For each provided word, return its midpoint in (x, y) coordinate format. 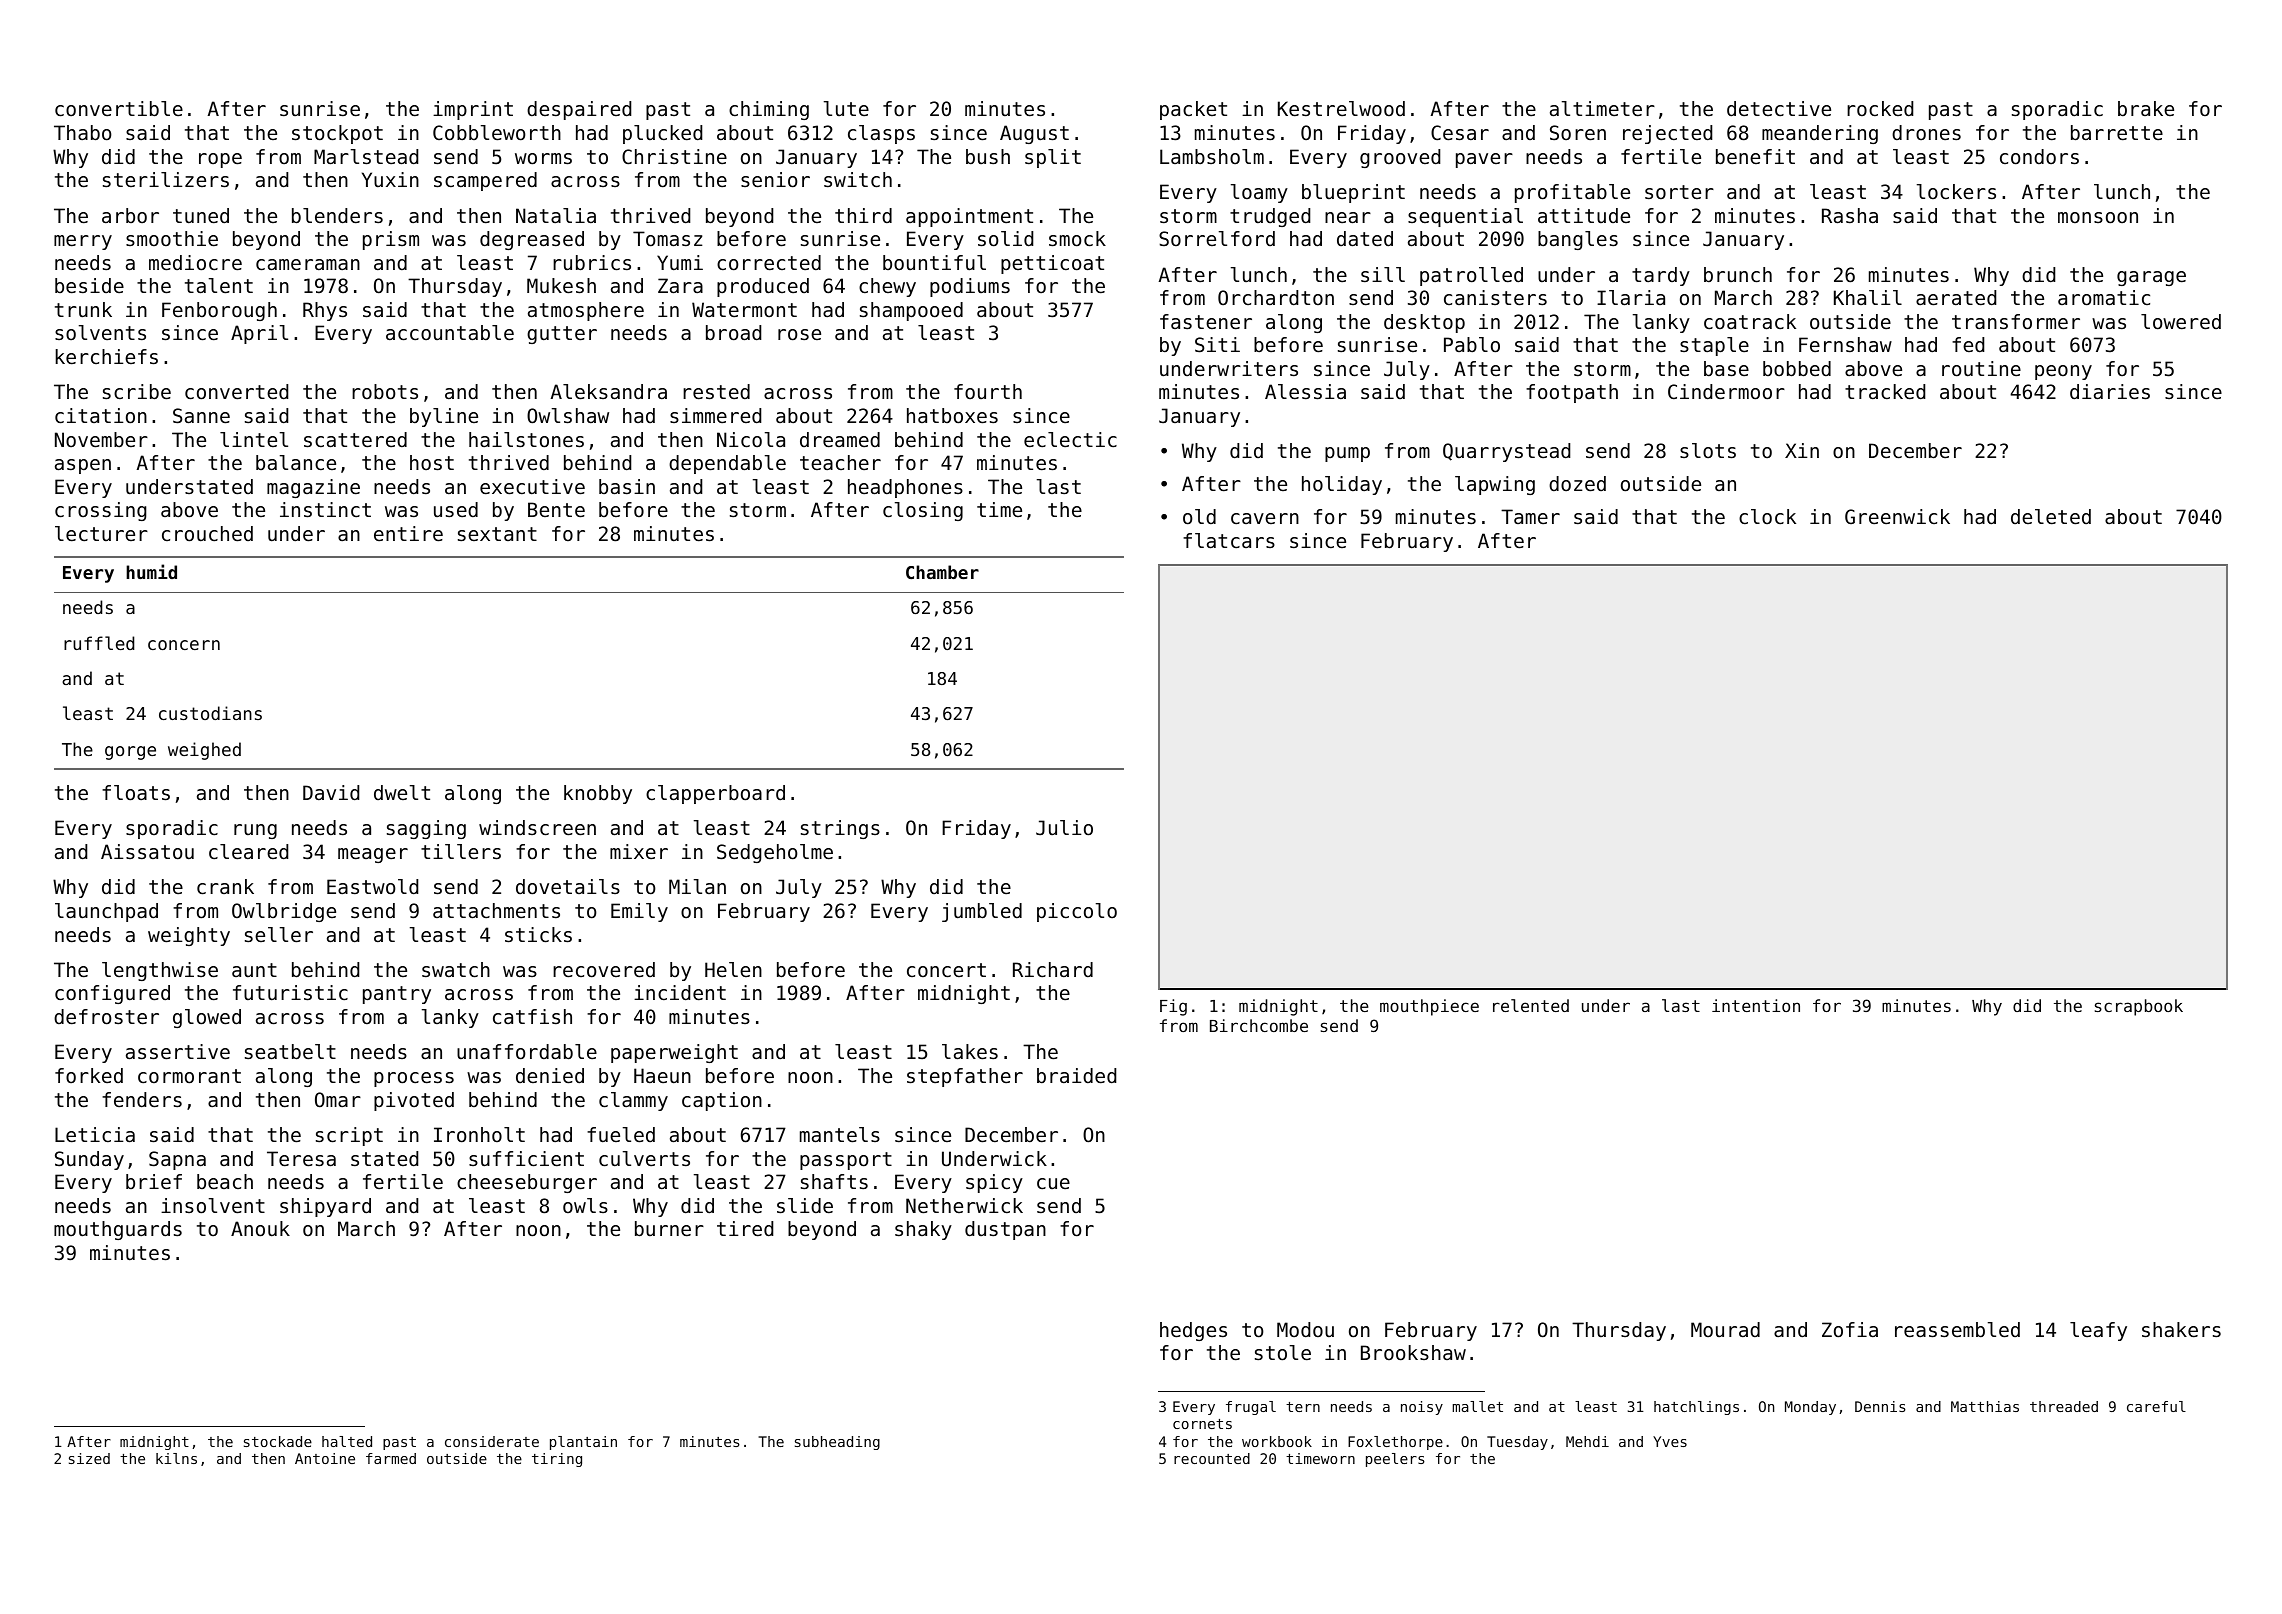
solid (1005, 239)
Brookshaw (1413, 1353)
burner (669, 1229)
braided (1076, 1076)
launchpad (106, 912)
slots (1708, 451)
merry (83, 242)
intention (1756, 1005)
